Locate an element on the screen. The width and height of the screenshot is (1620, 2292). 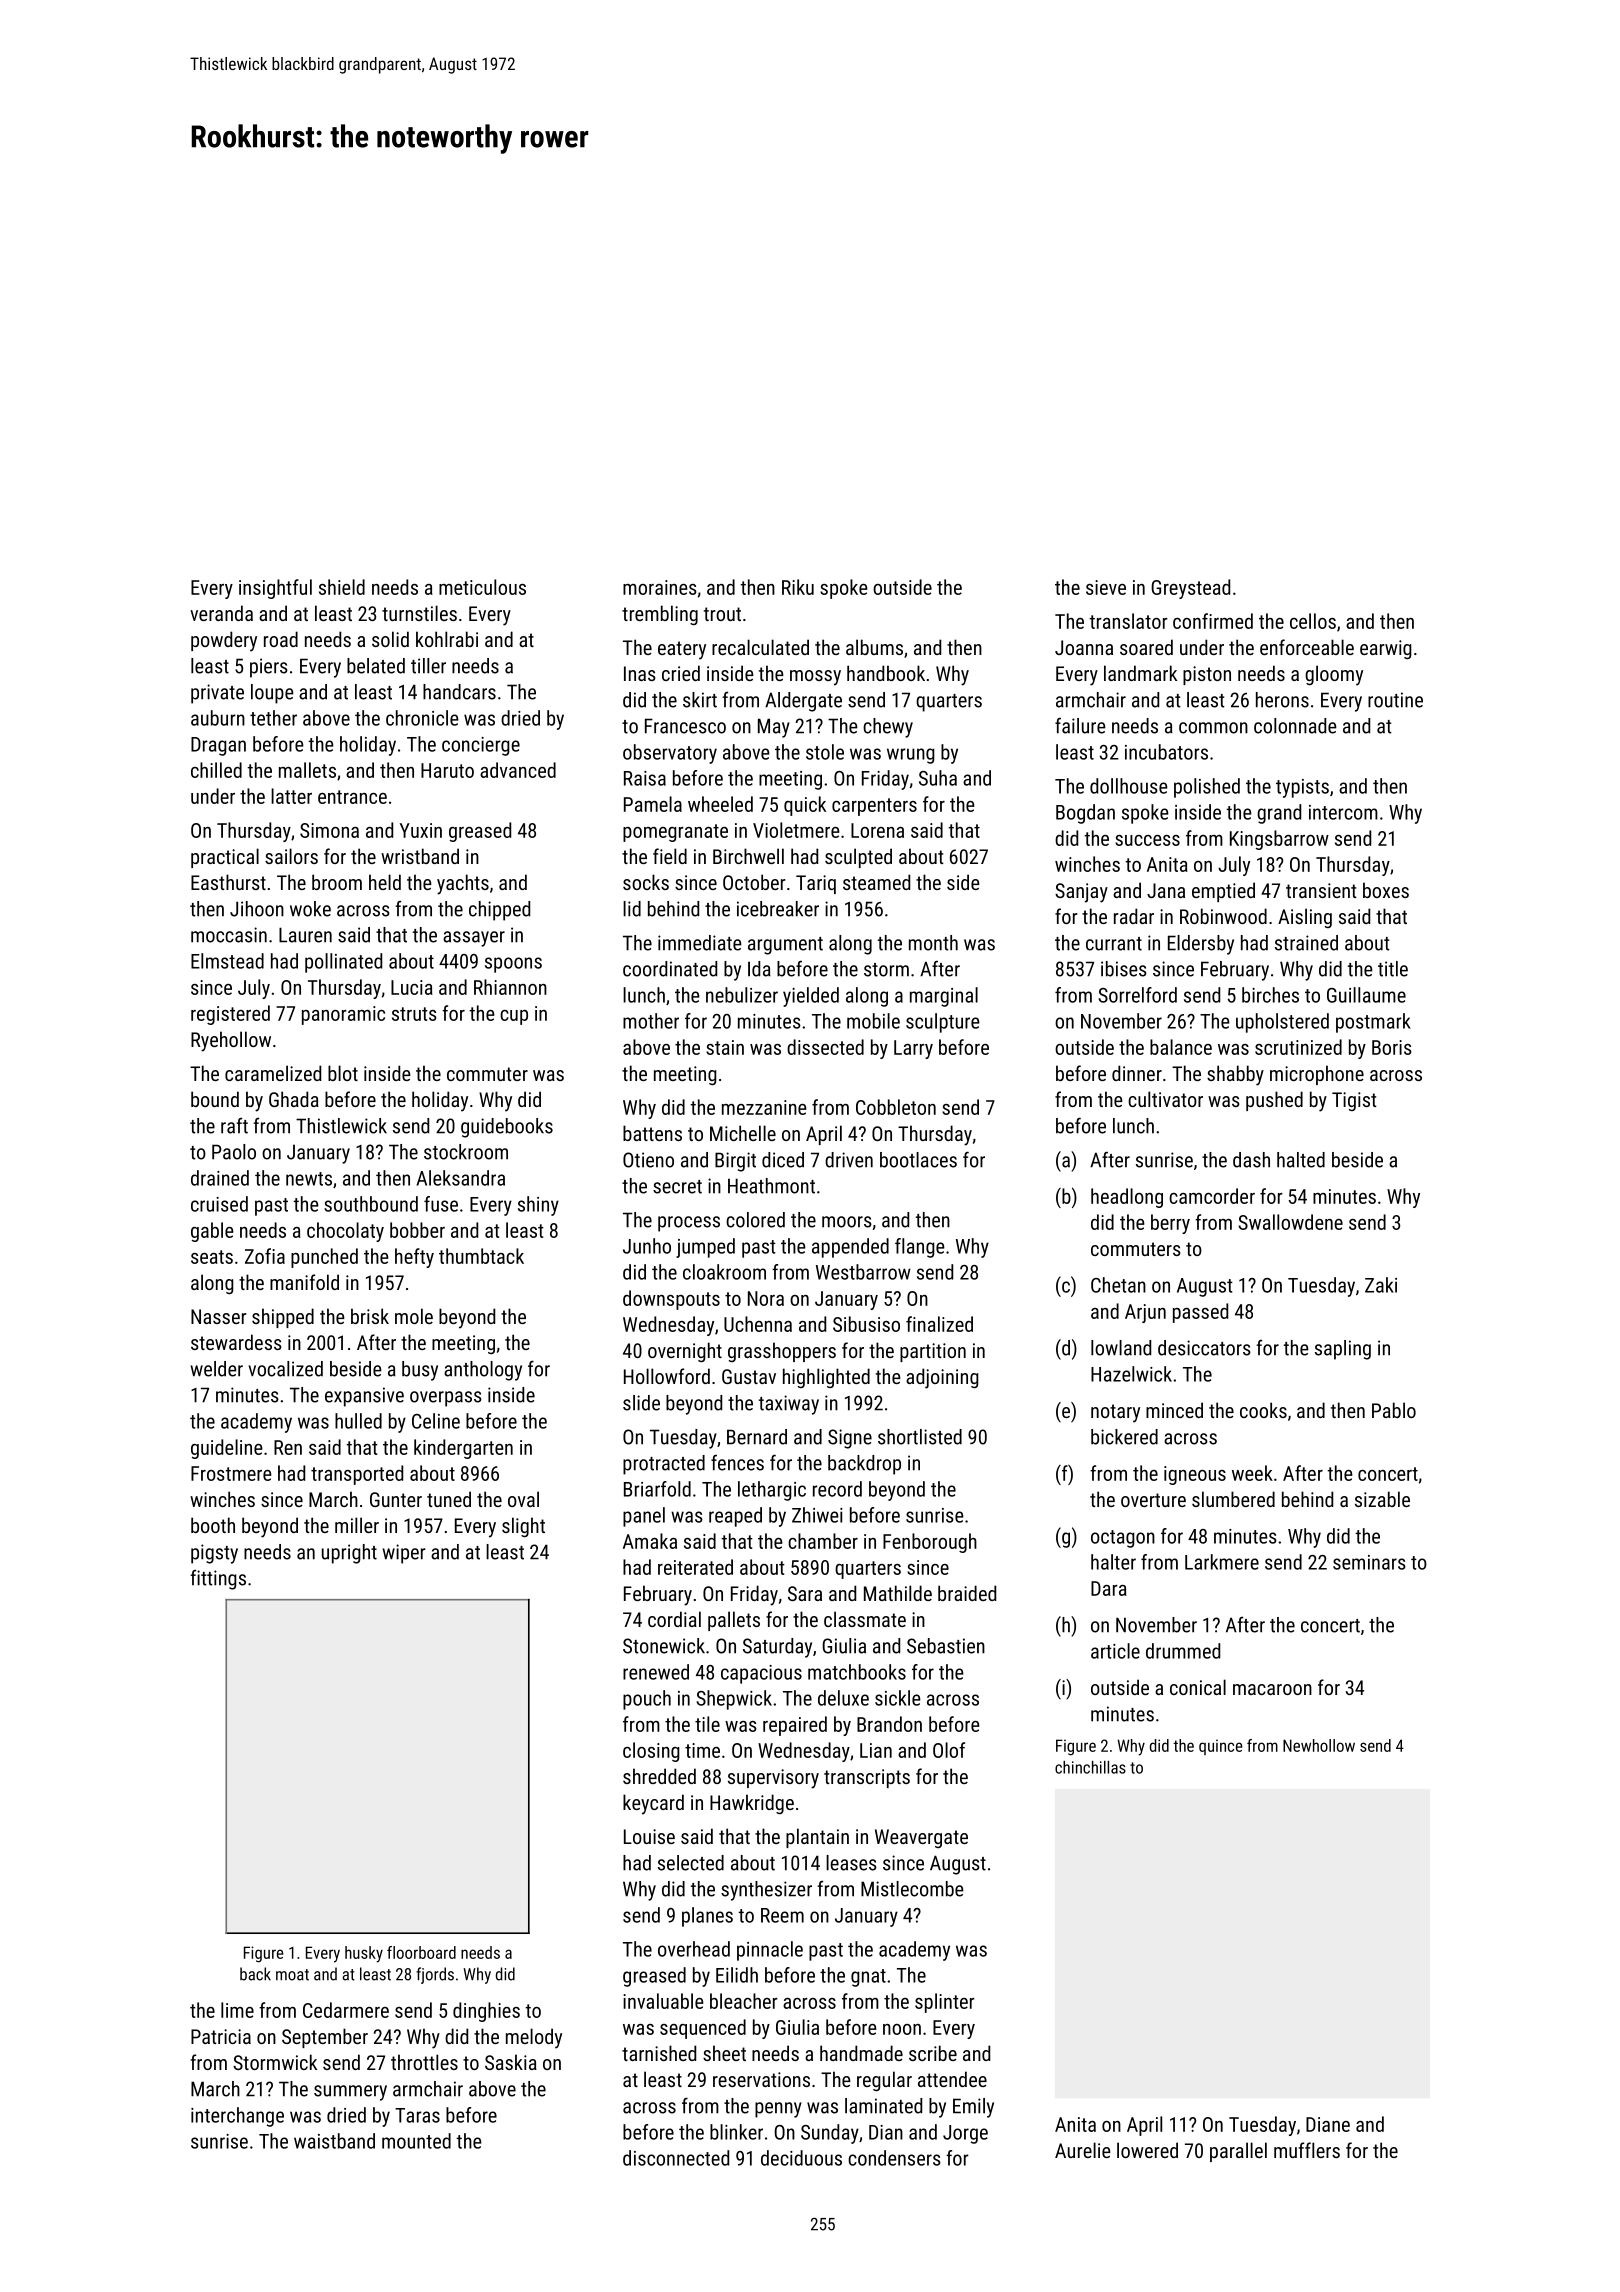
Louise is located at coordinates (649, 1836).
